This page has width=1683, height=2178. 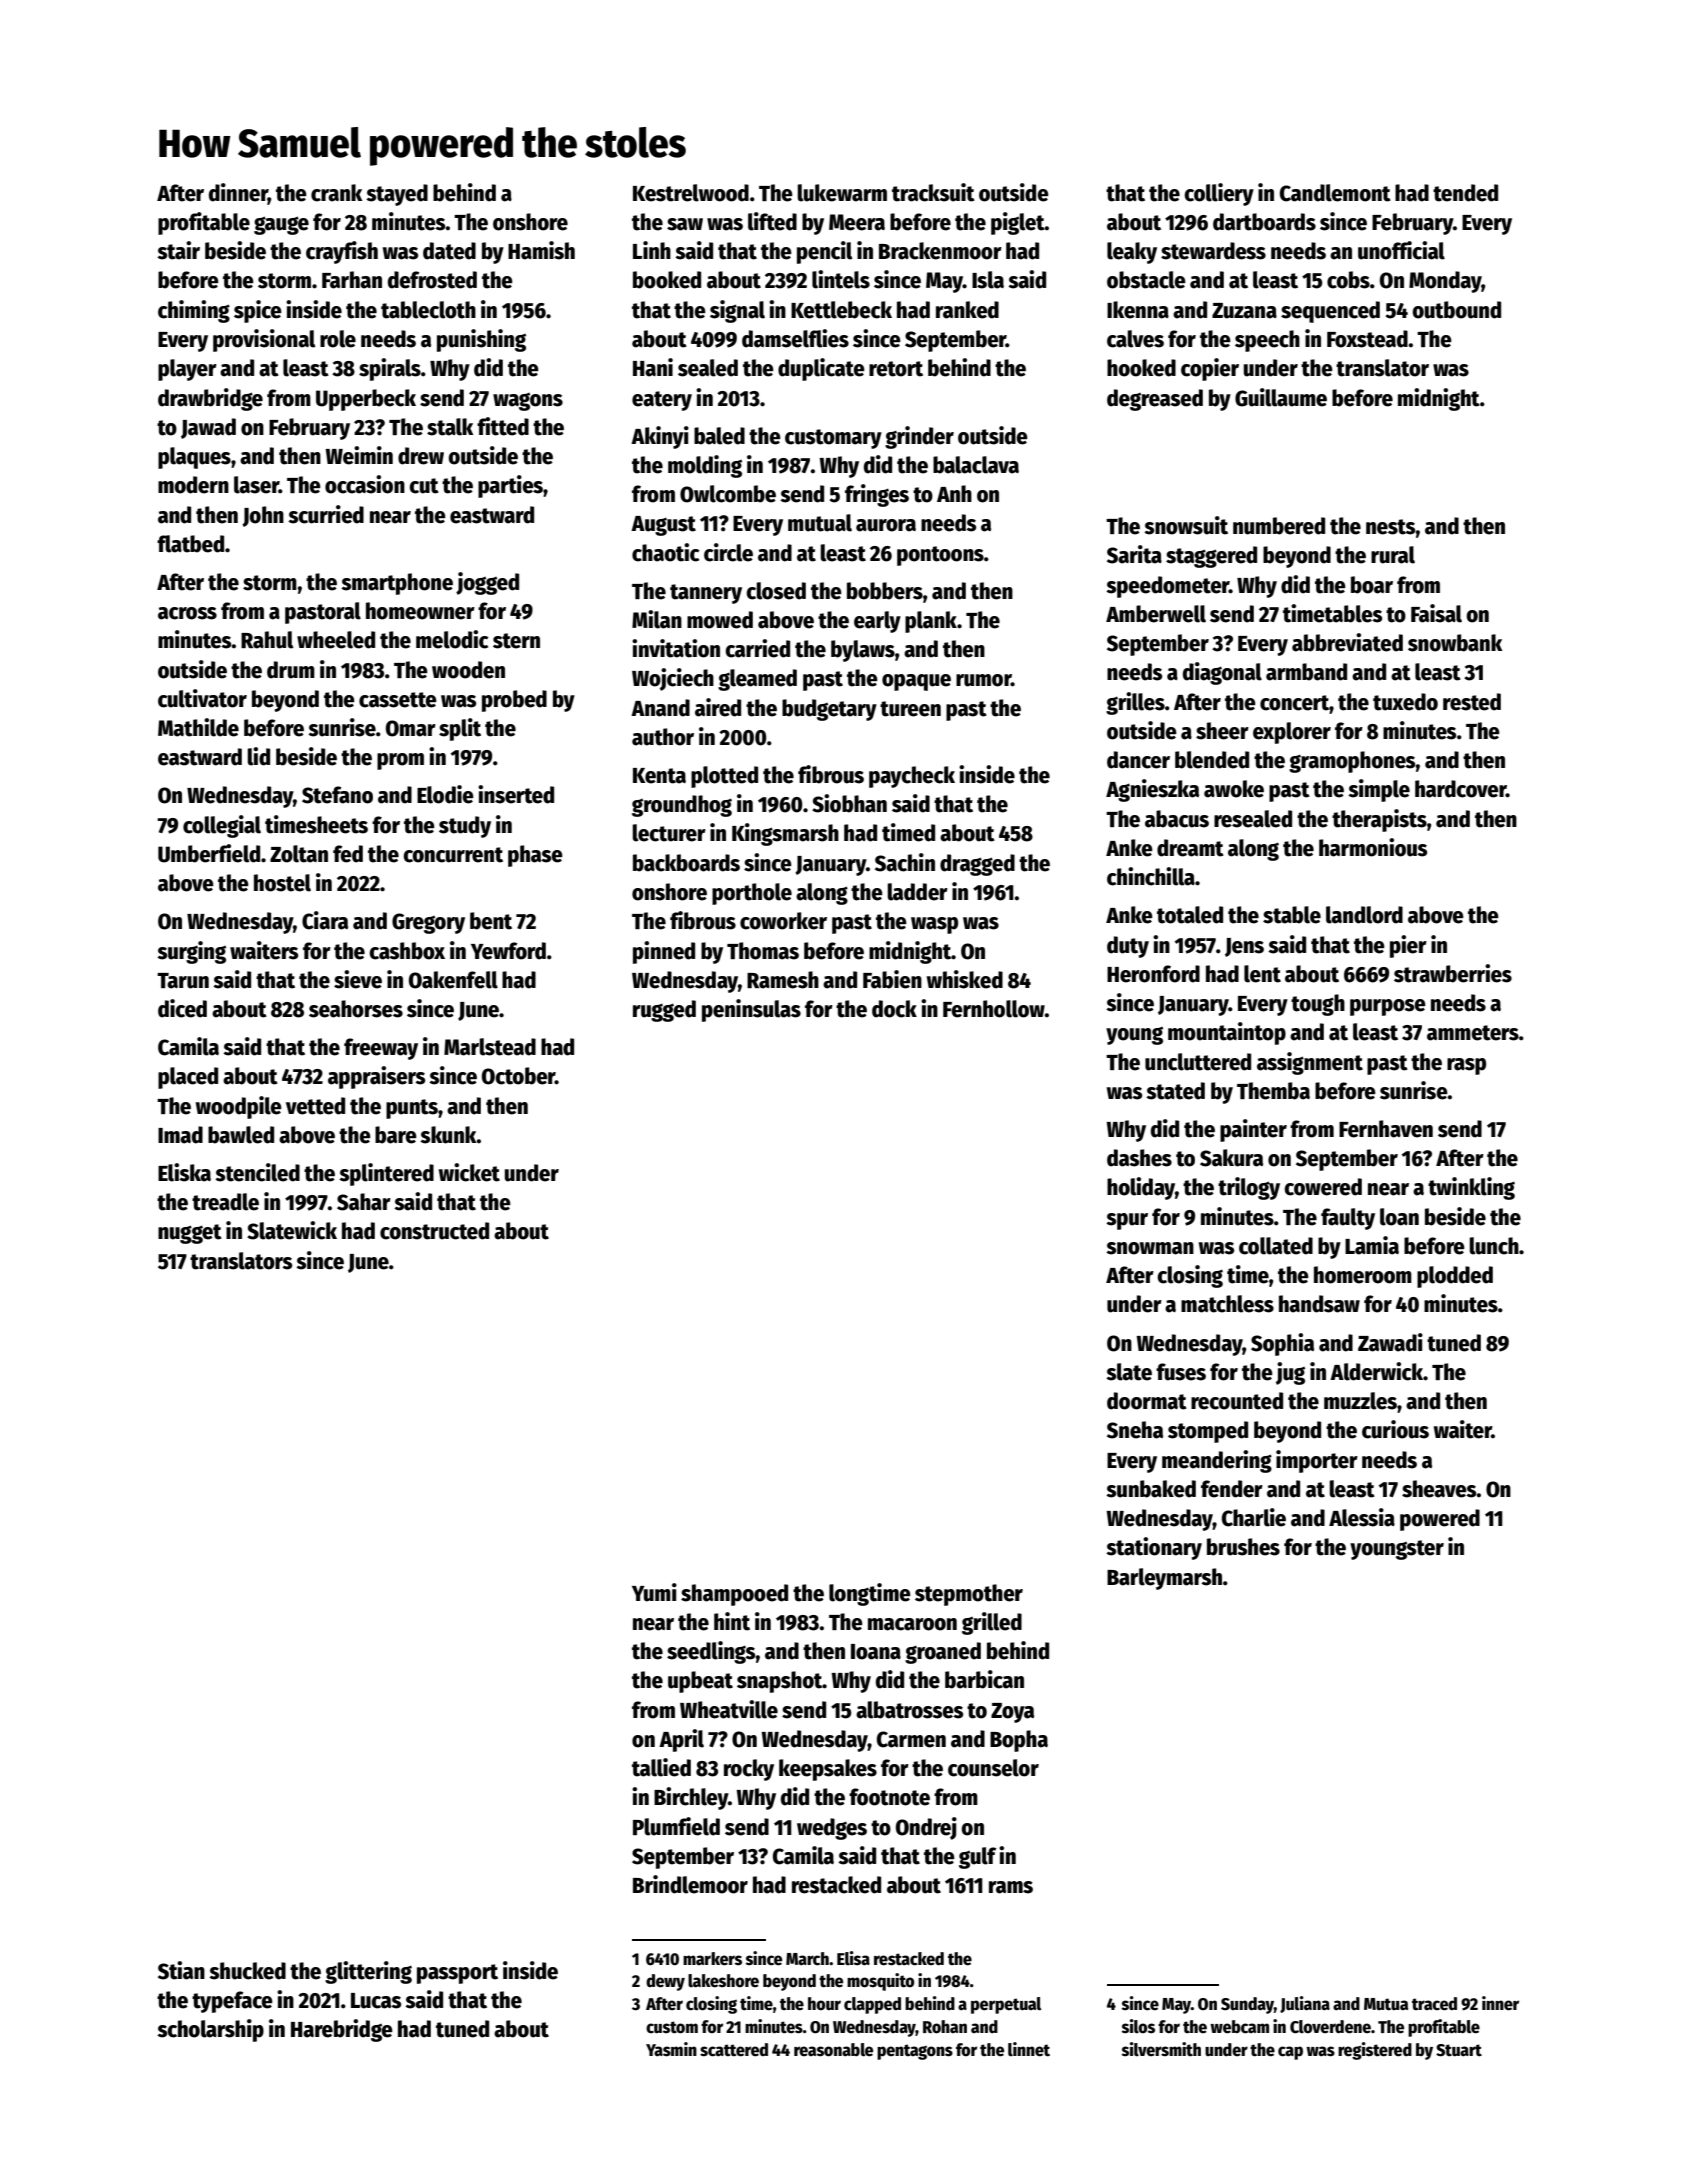 What do you see at coordinates (178, 250) in the page?
I see `stair` at bounding box center [178, 250].
